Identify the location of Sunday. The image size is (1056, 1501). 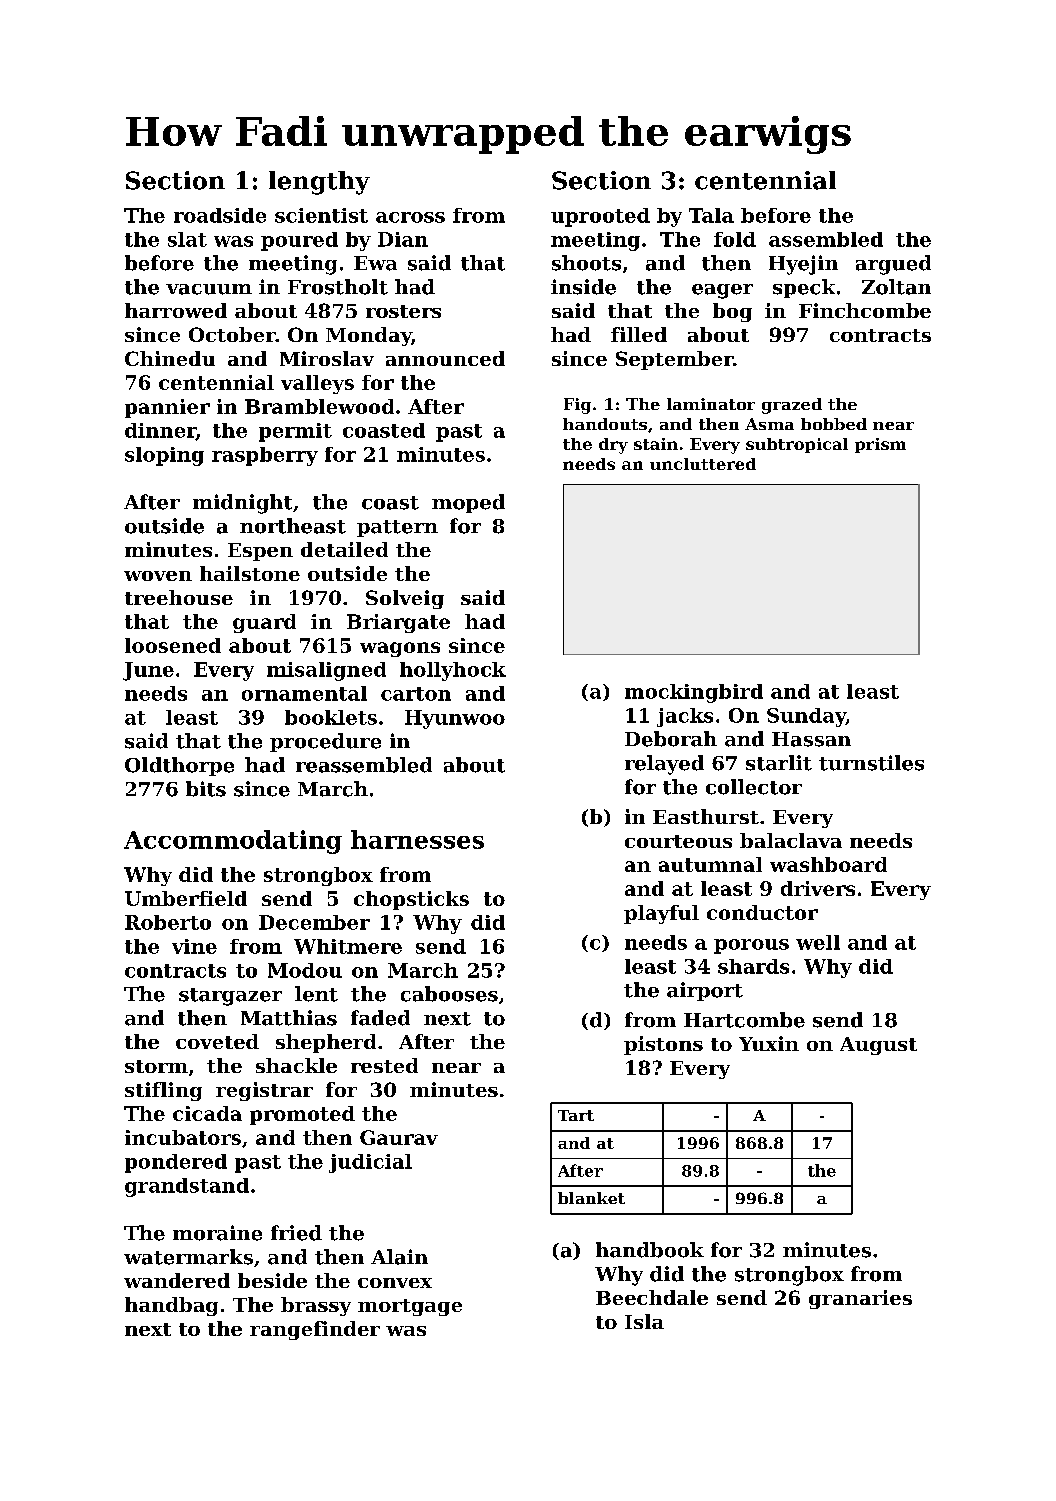
(806, 717).
